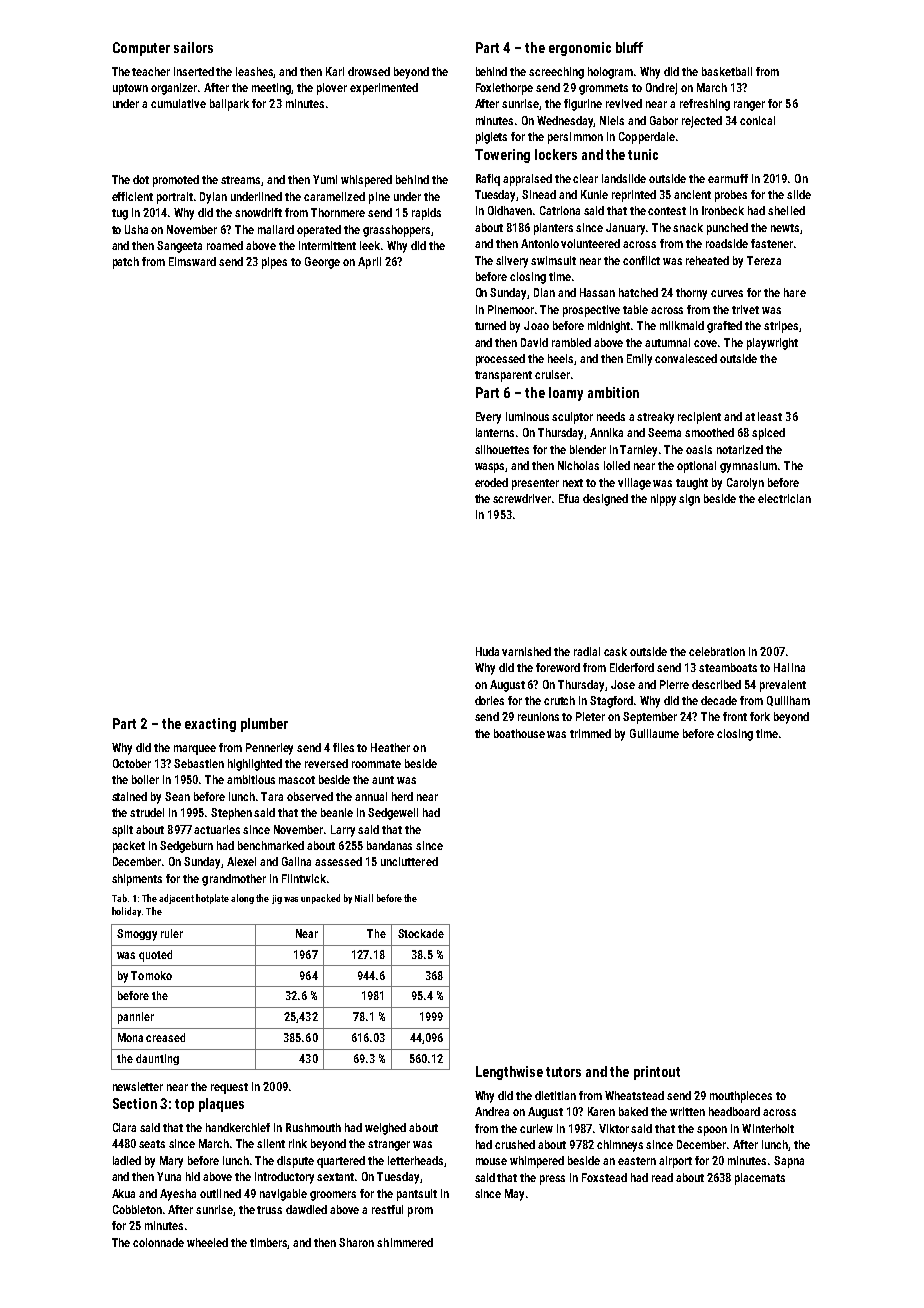 The image size is (924, 1308). I want to click on pipes, so click(274, 263).
